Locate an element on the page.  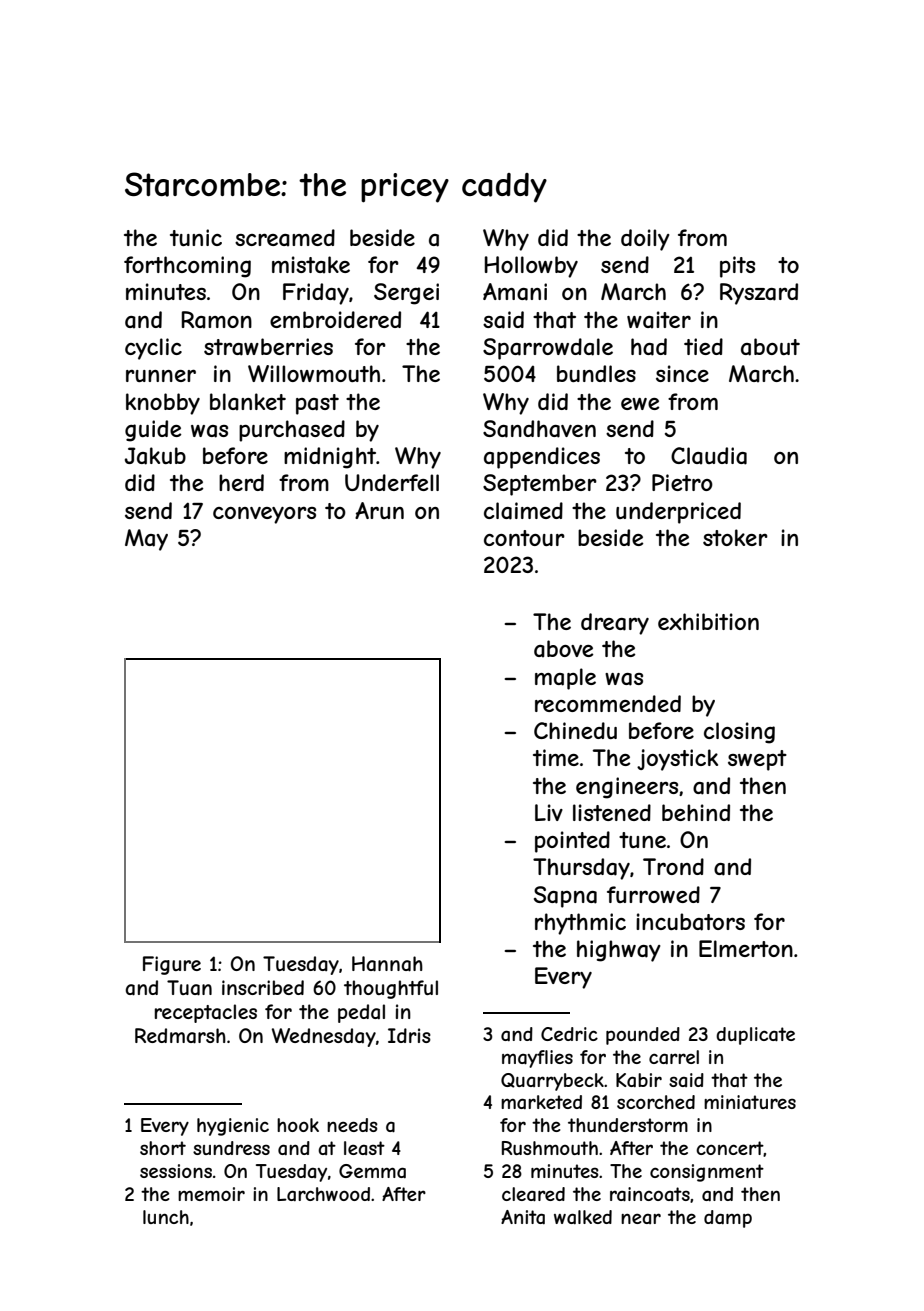
mayflies is located at coordinates (537, 1059).
